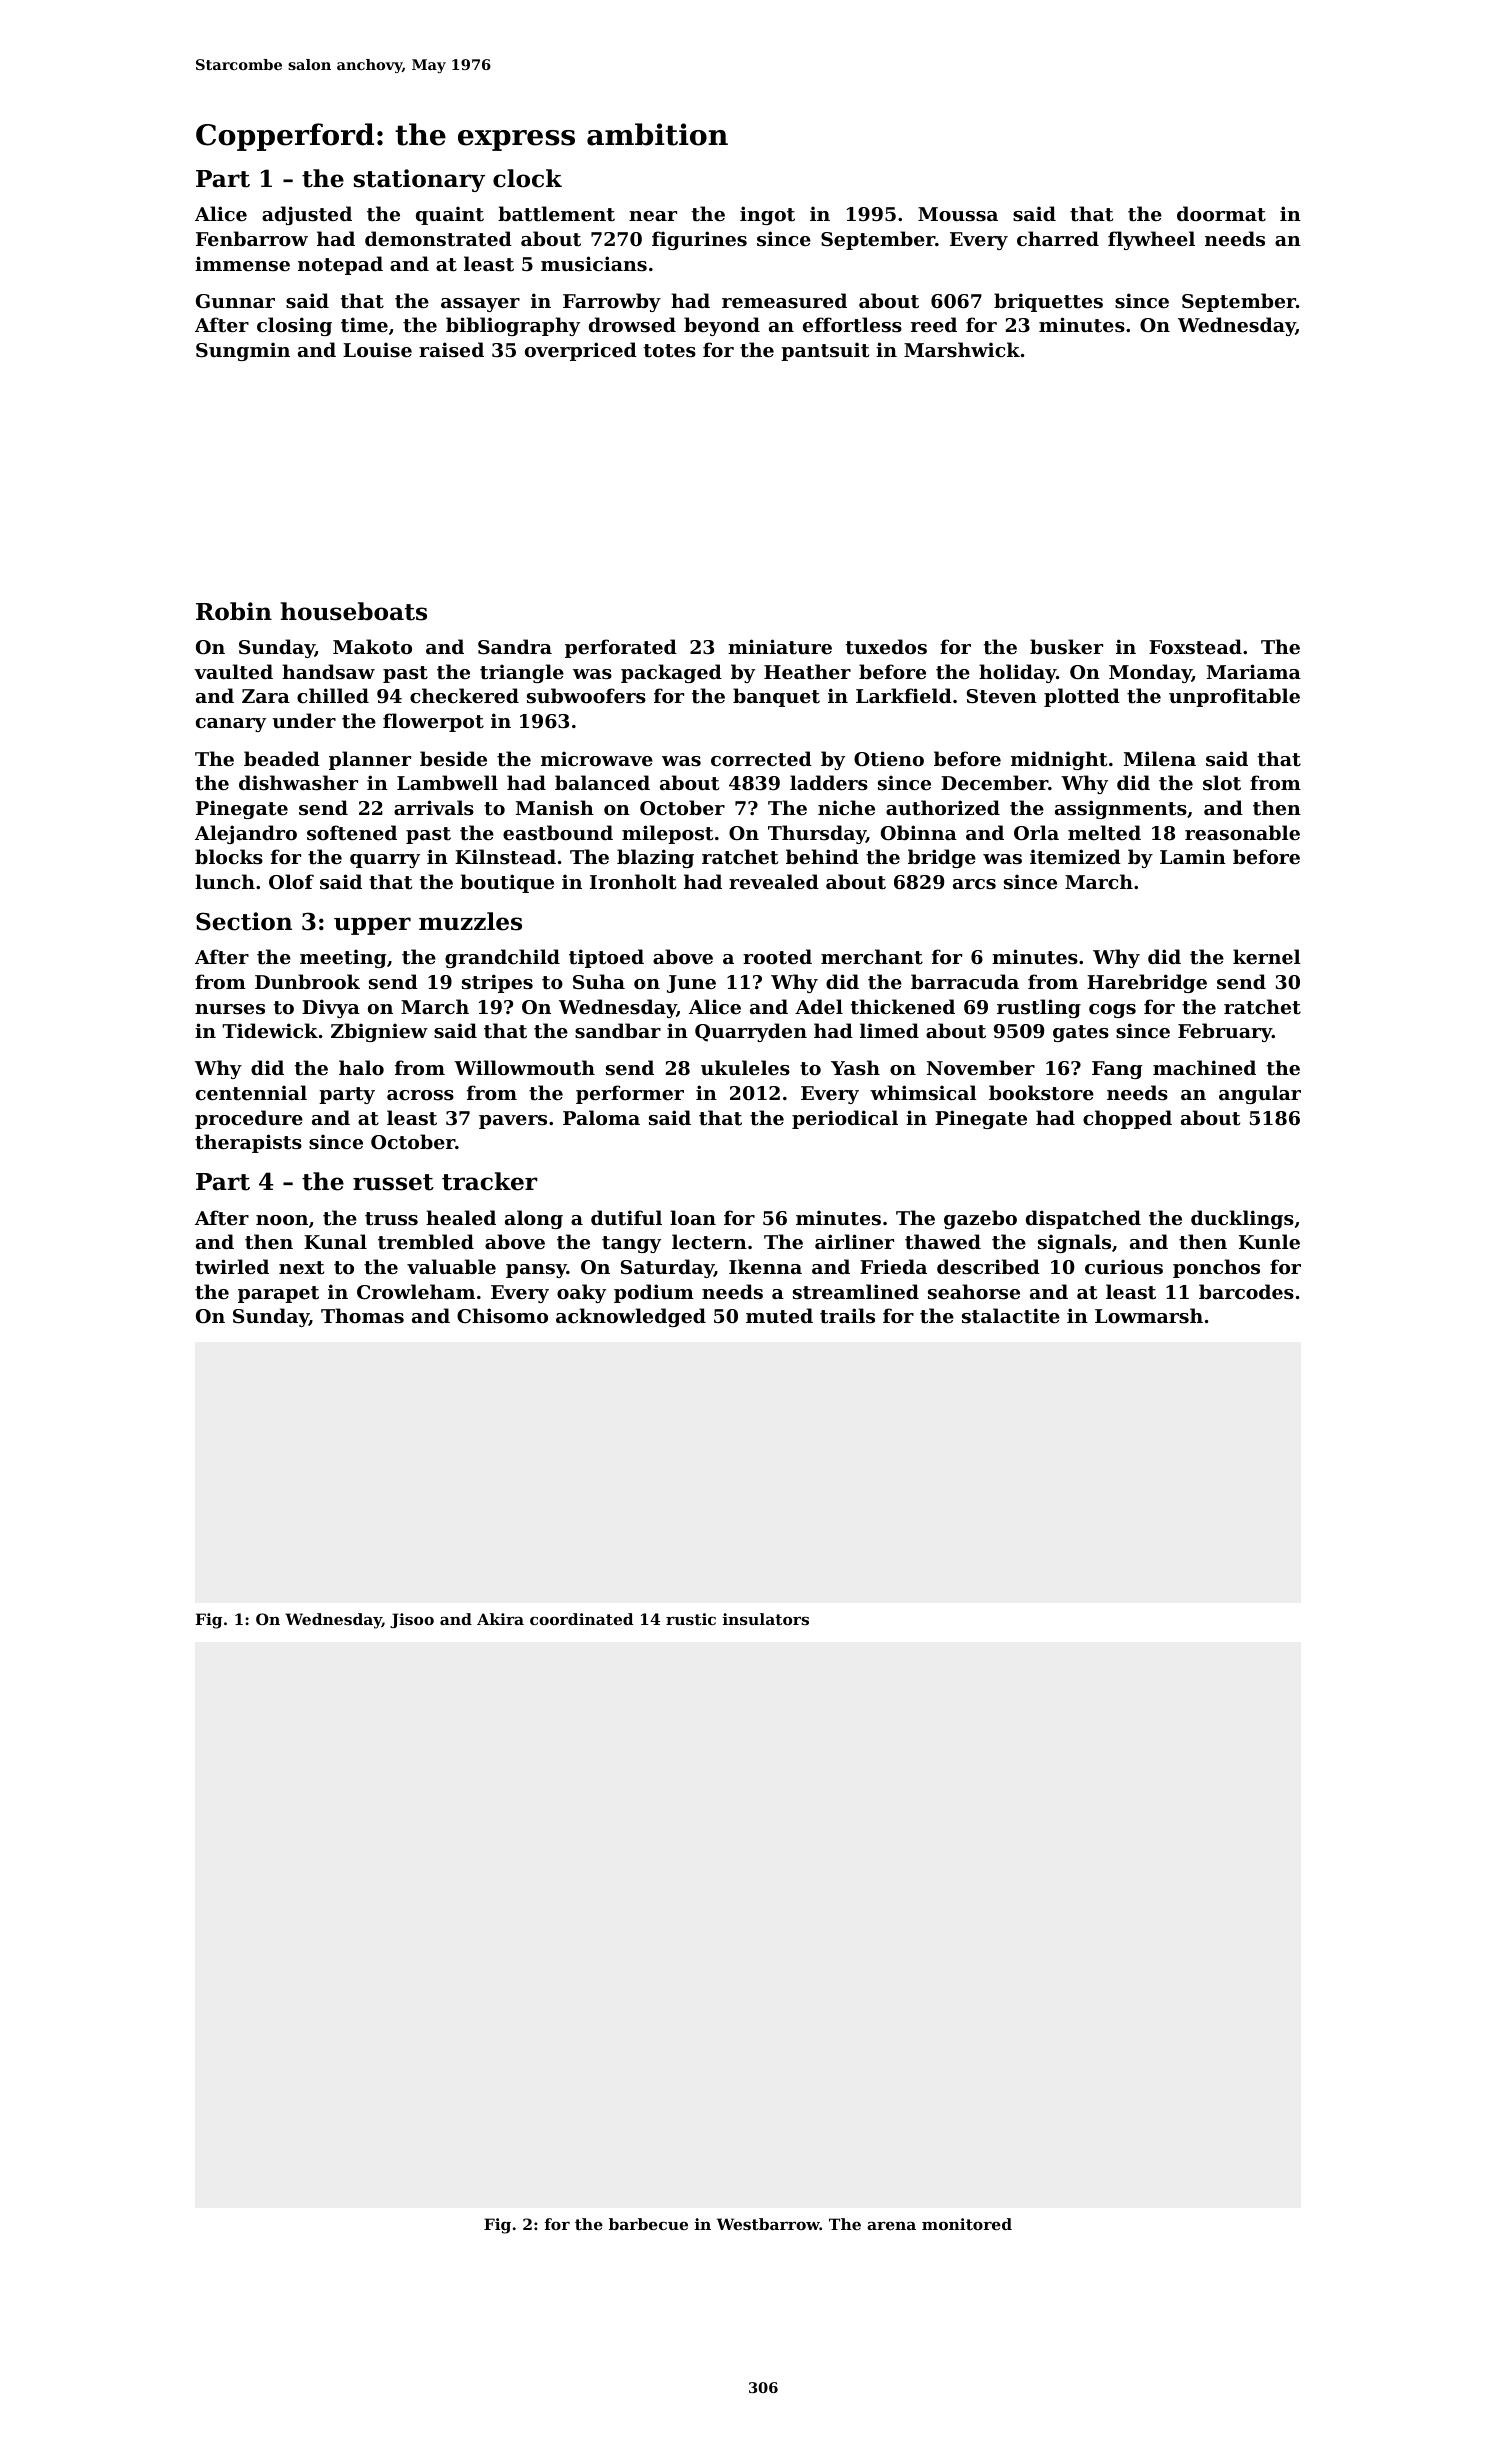 This image has height=2464, width=1496. I want to click on assayer, so click(480, 305).
